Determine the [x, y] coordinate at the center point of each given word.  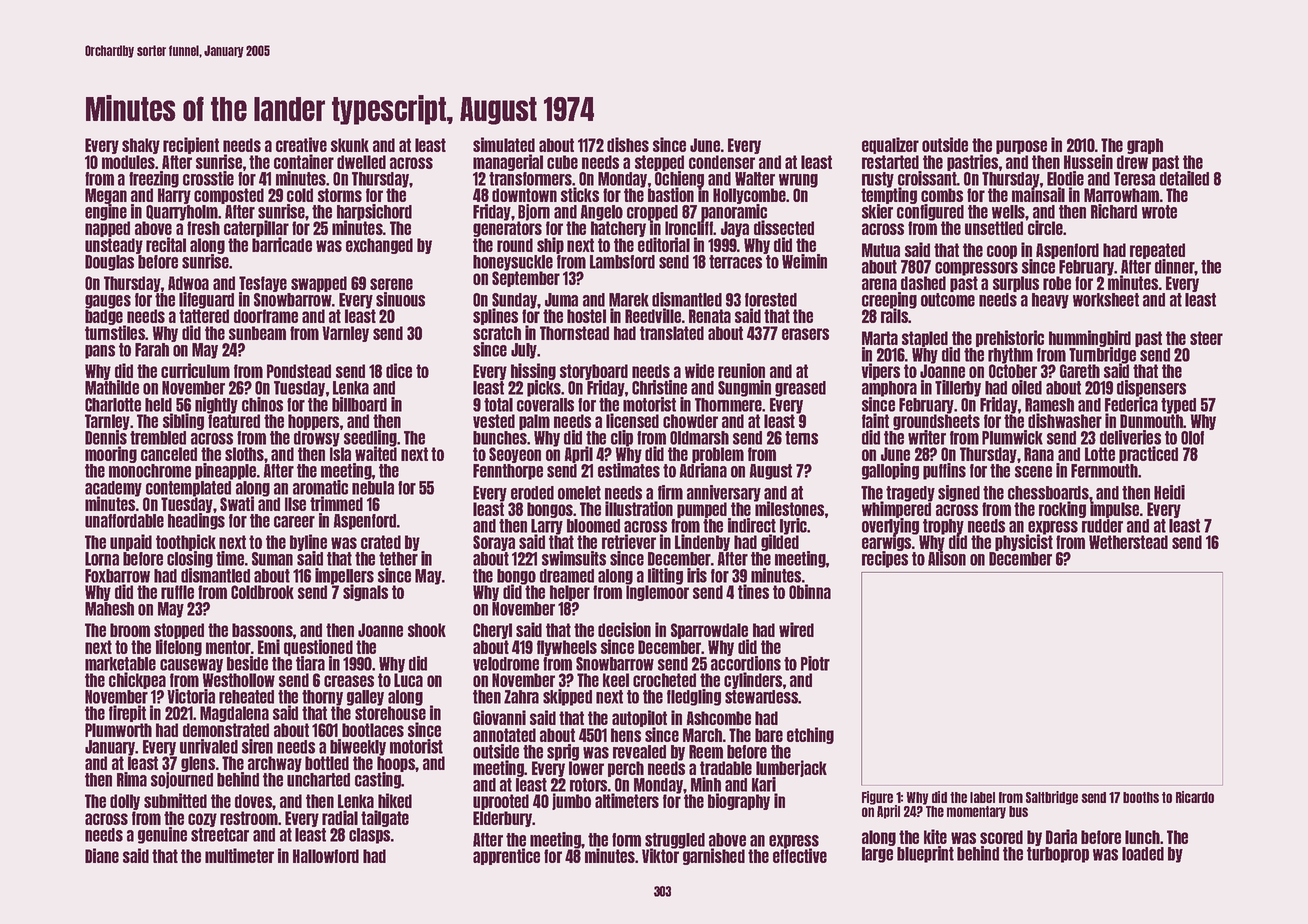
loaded [1143, 854]
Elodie [1065, 178]
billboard [359, 404]
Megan [106, 196]
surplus [1016, 284]
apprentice [506, 856]
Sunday [514, 301]
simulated [504, 144]
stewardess [762, 697]
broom [130, 630]
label [982, 797]
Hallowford [326, 856]
